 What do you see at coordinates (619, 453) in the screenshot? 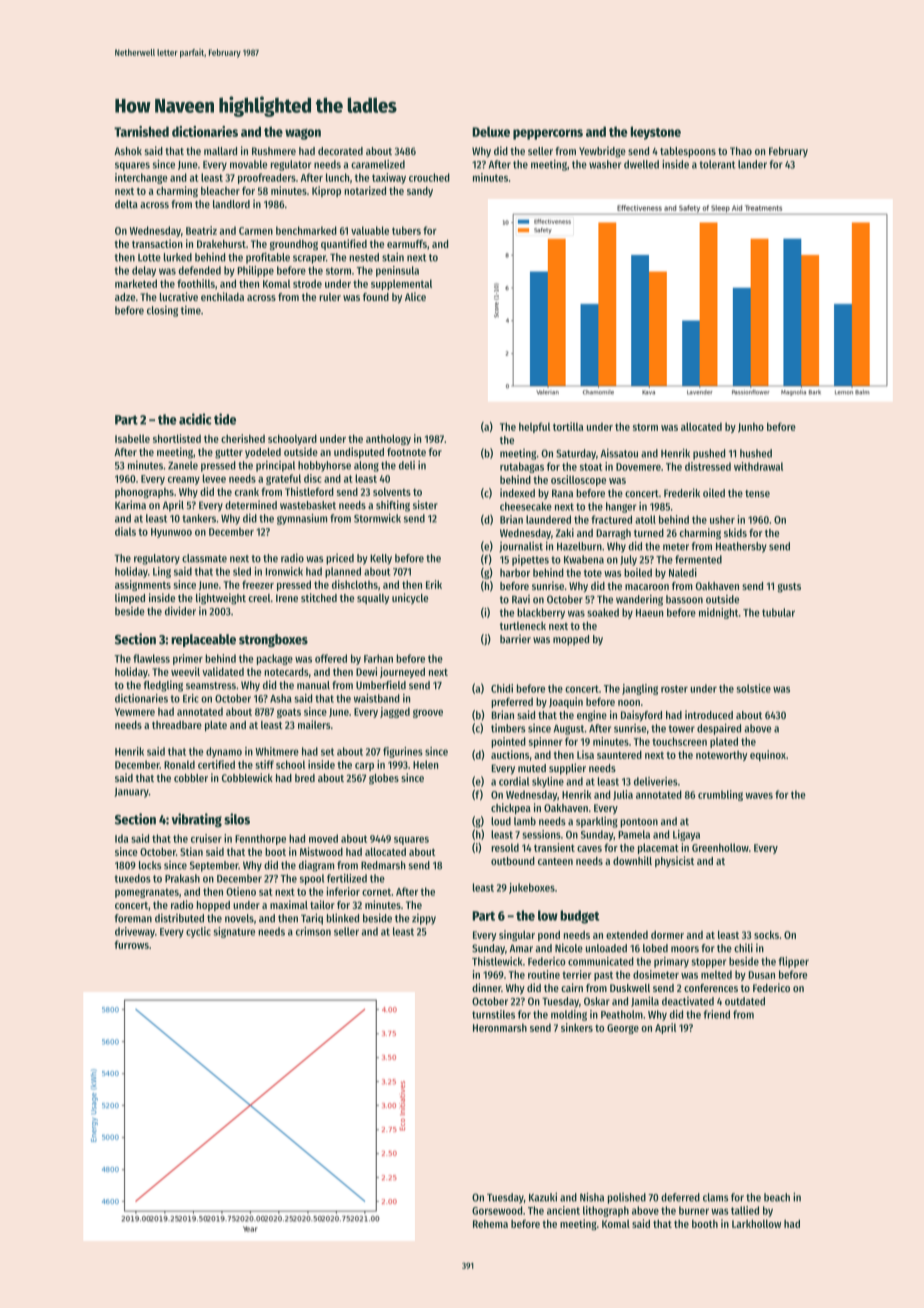
I see `Aissatou` at bounding box center [619, 453].
